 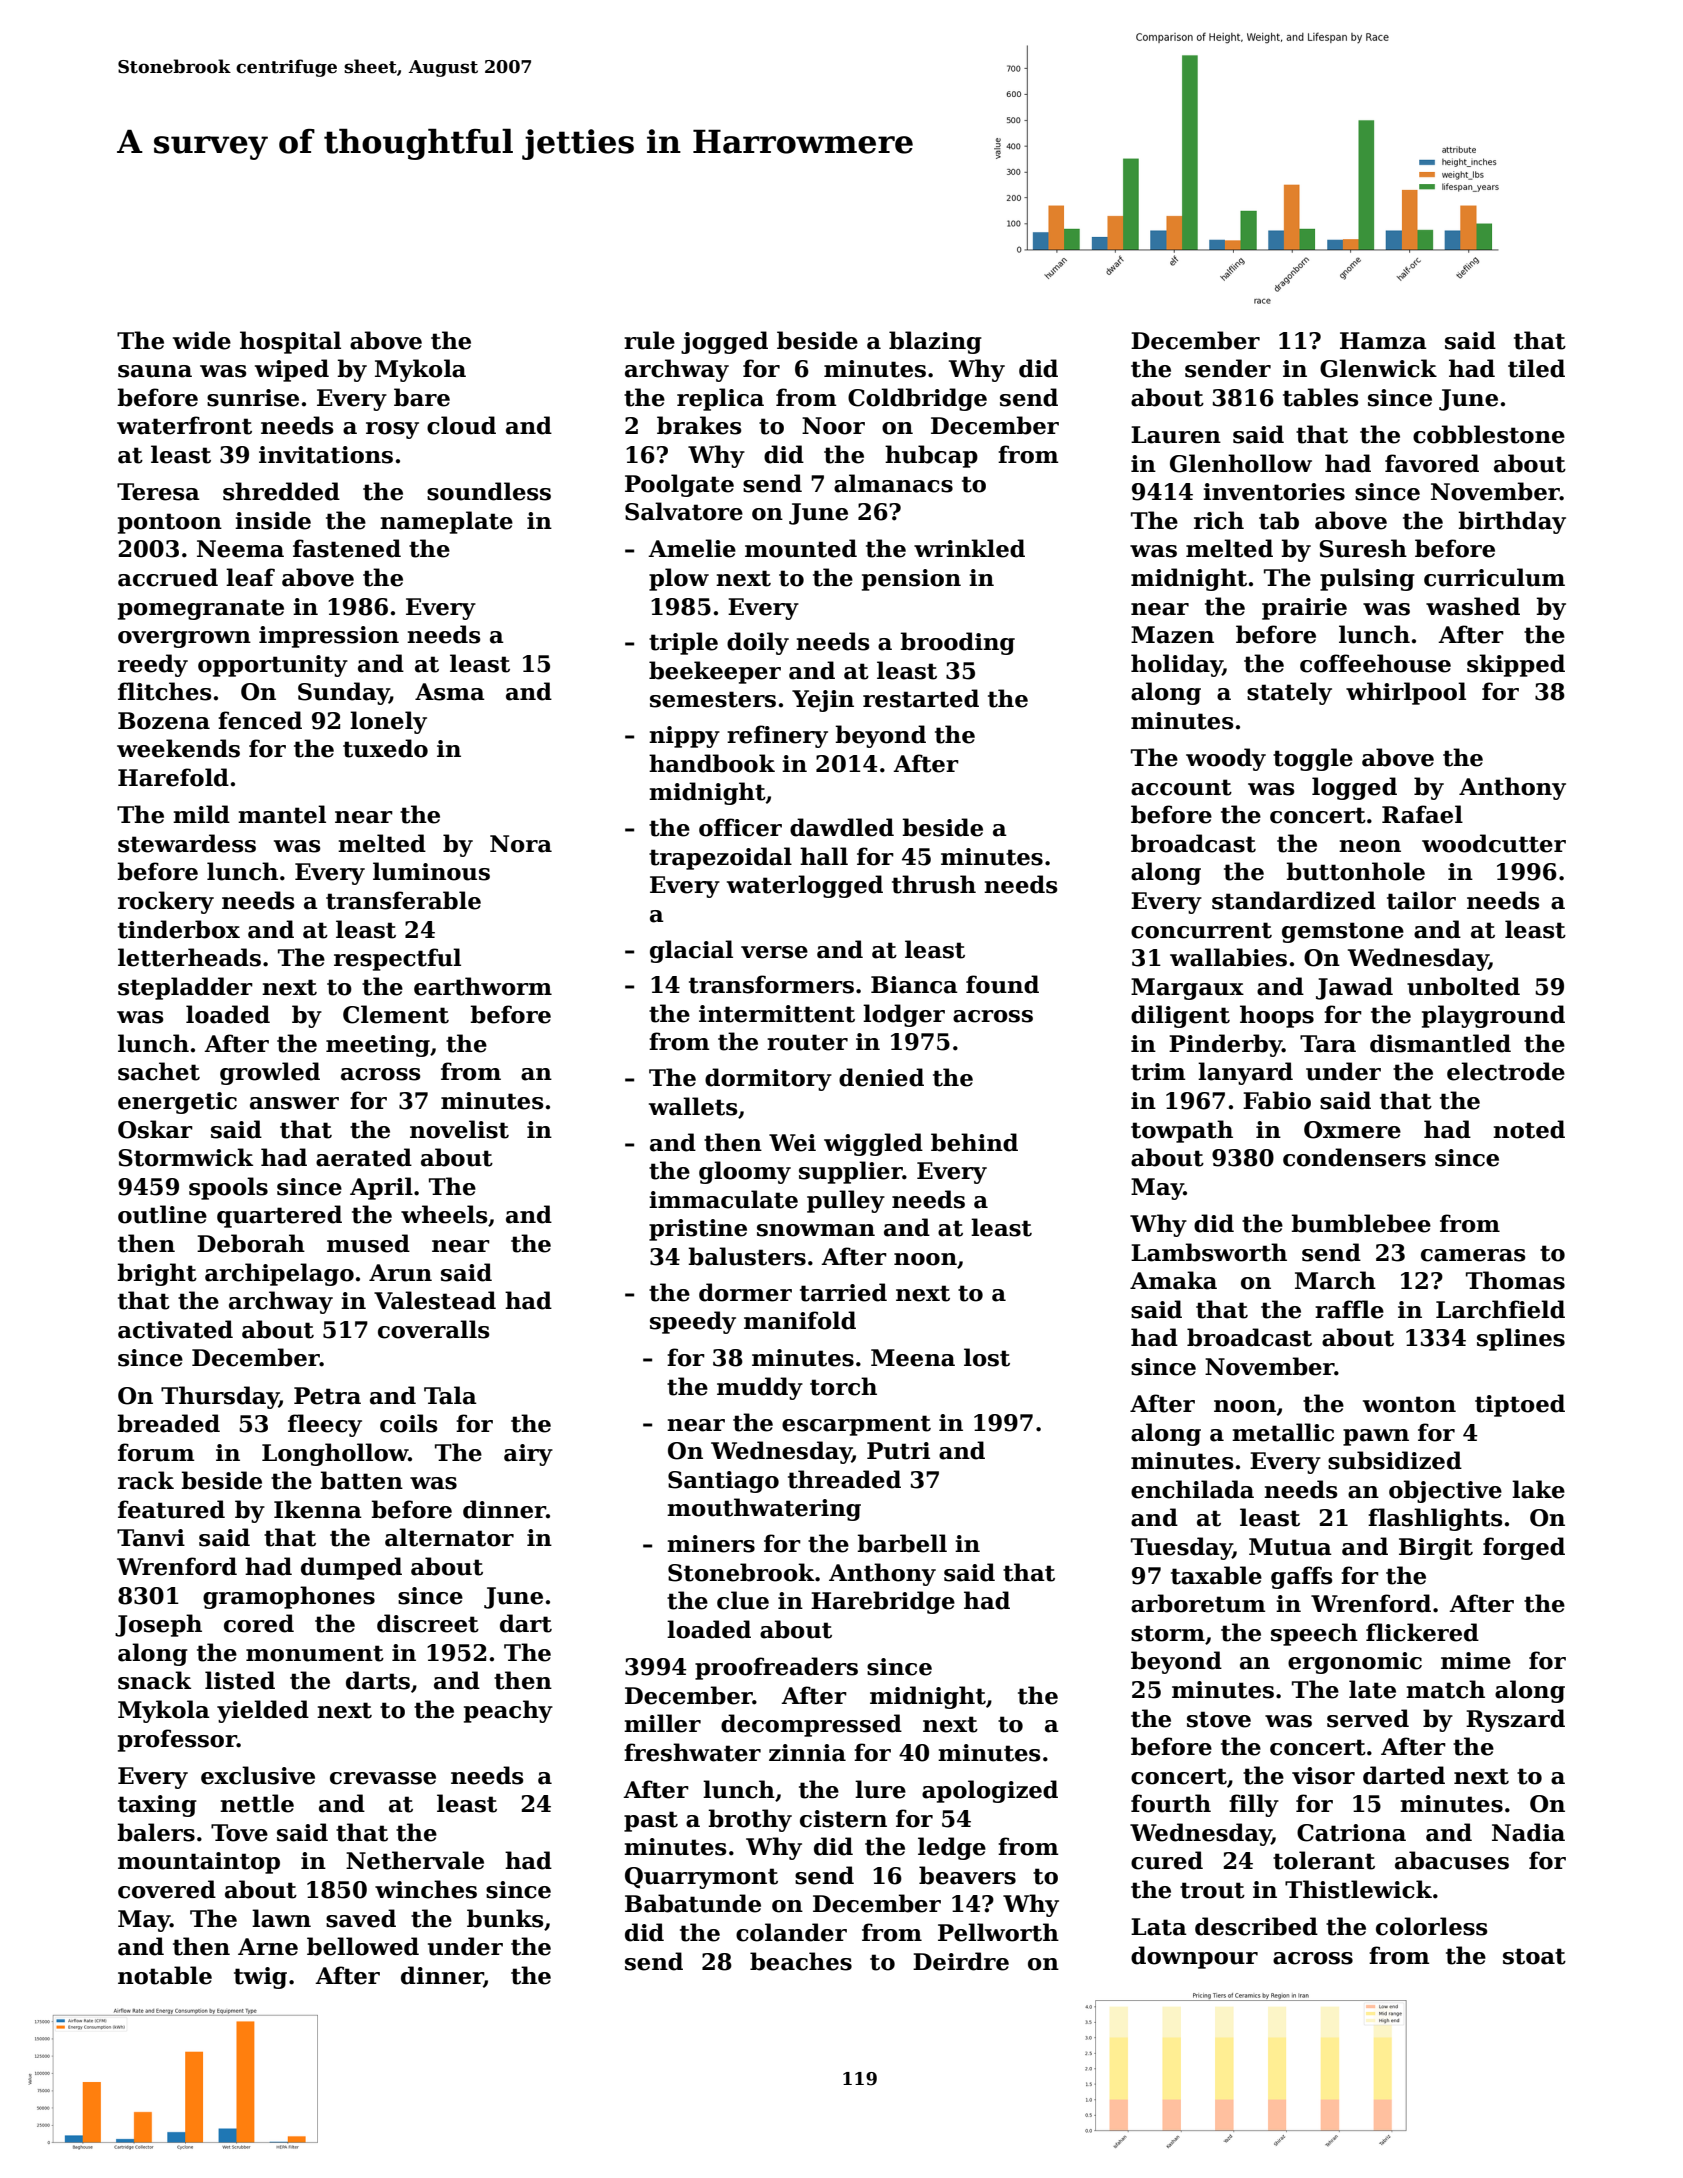 I want to click on balers, so click(x=156, y=1832).
